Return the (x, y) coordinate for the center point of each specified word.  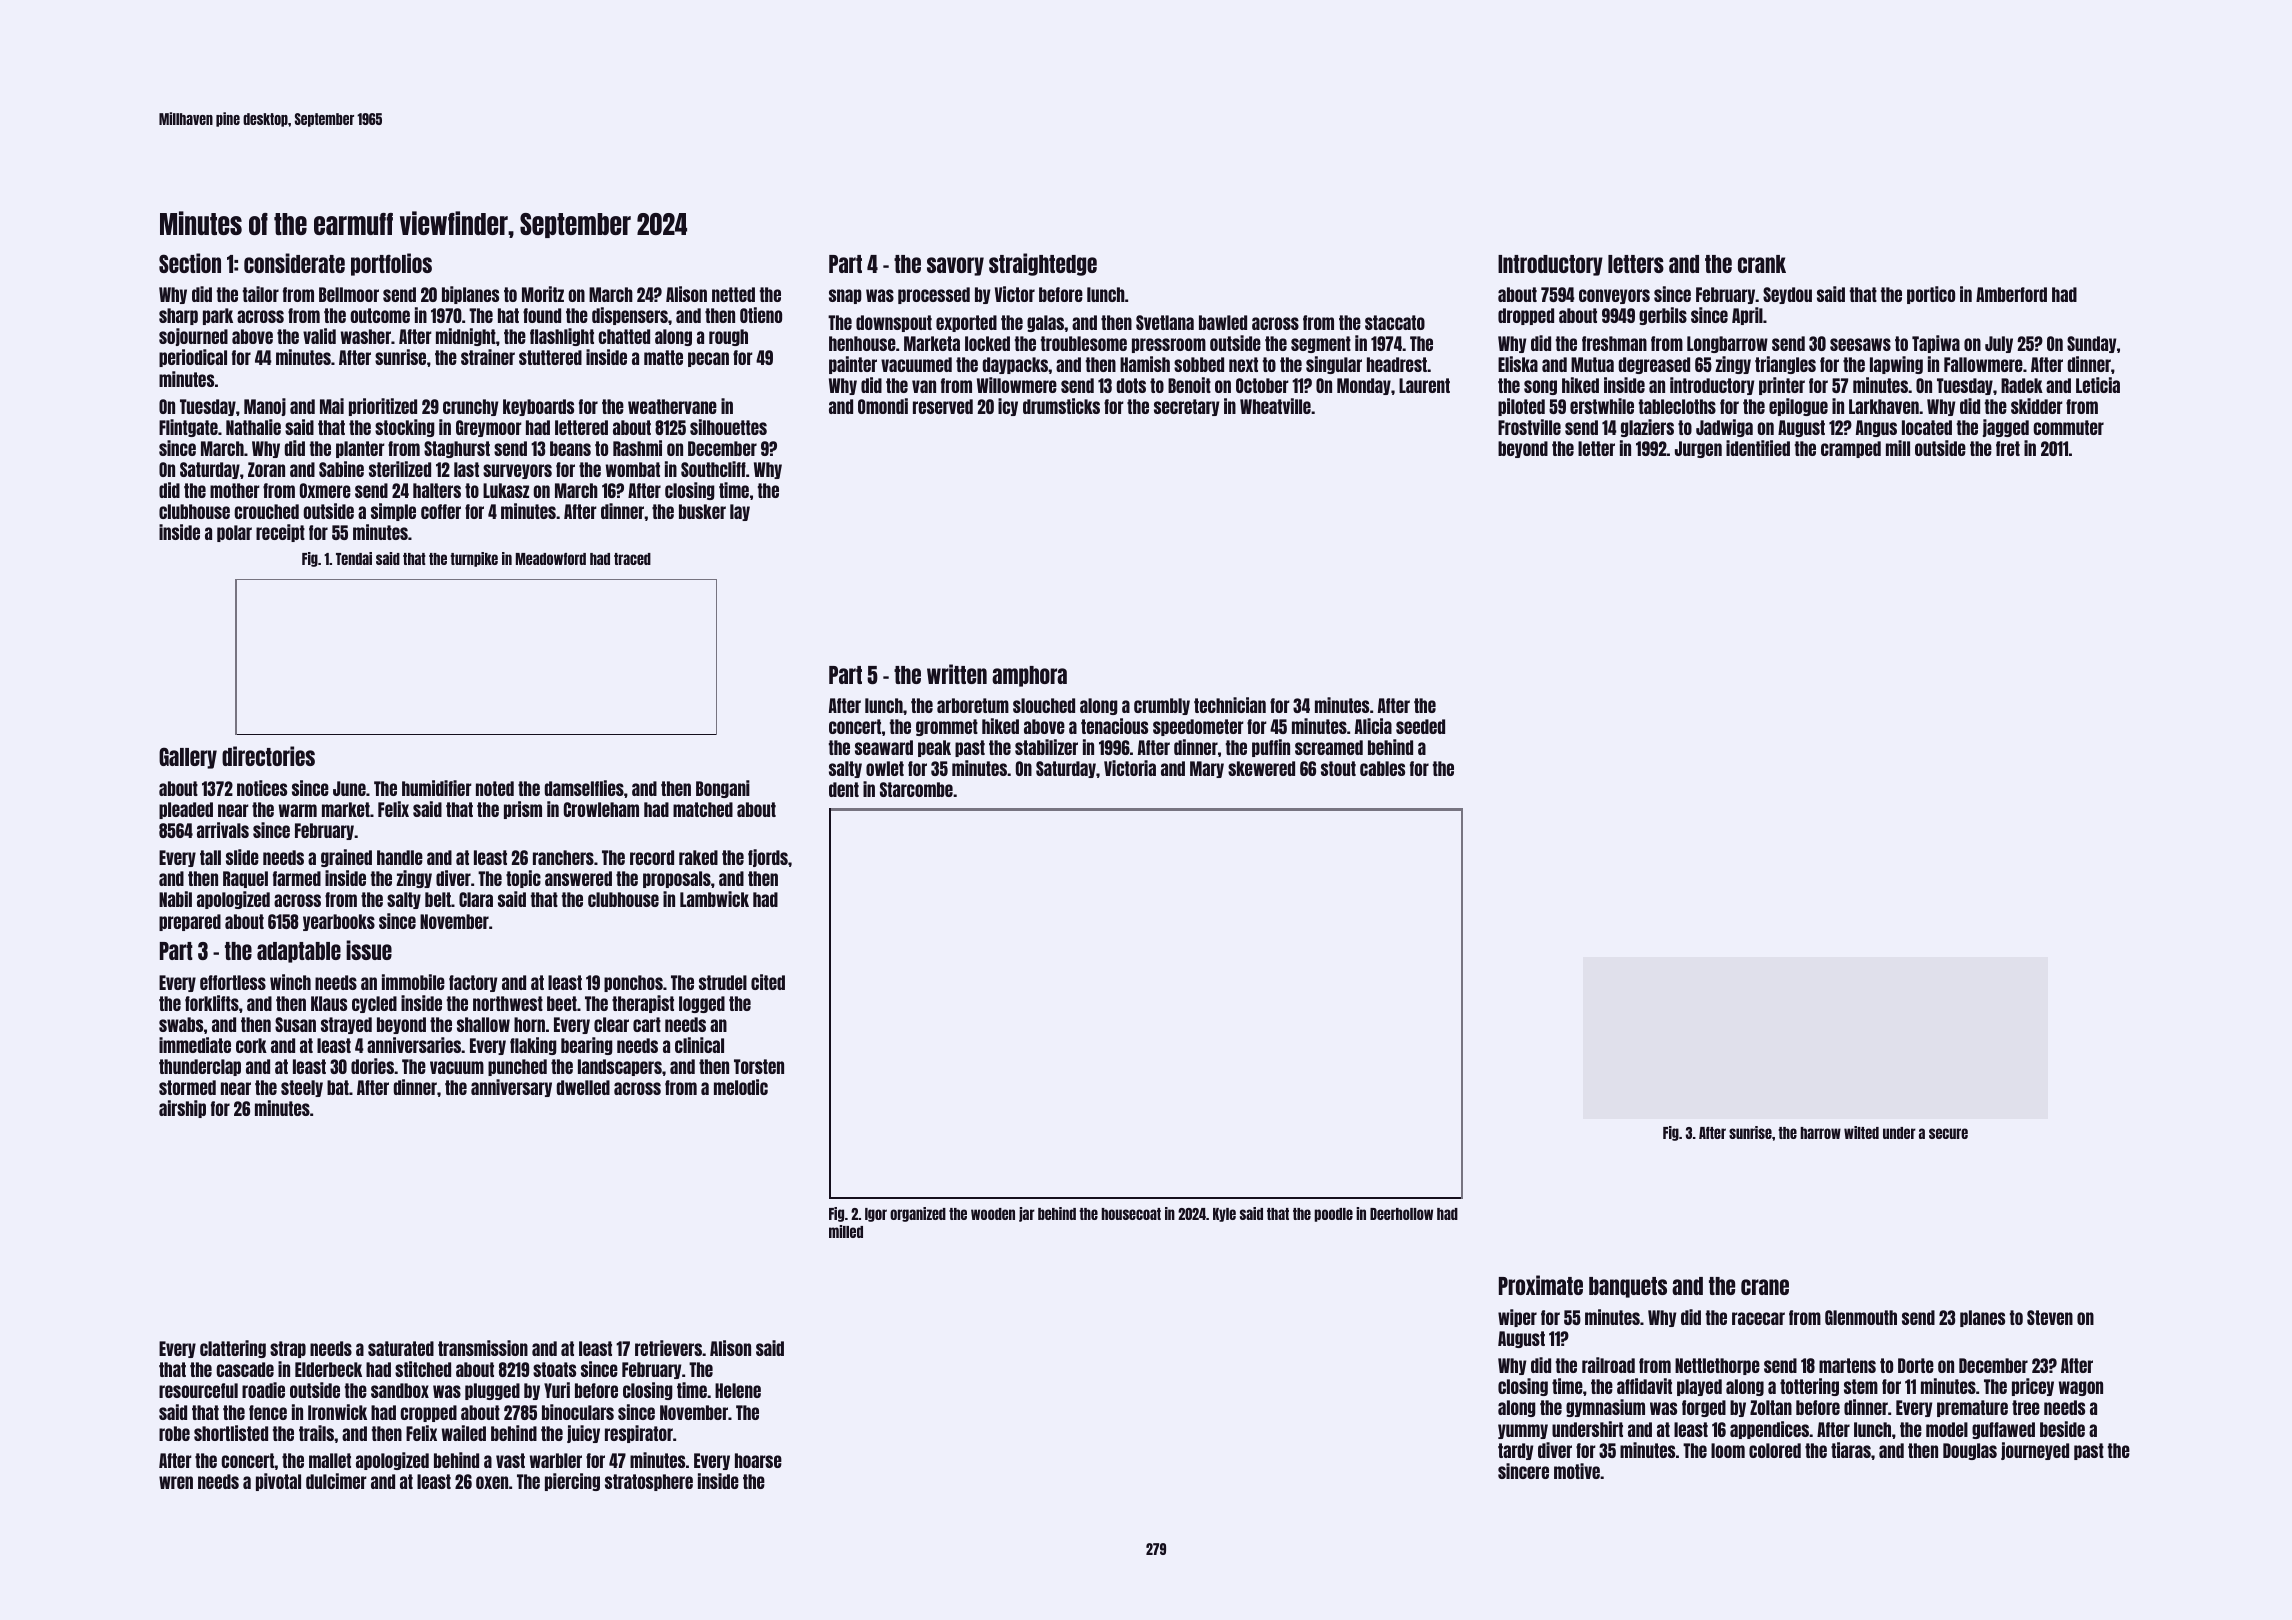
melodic (741, 1087)
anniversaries (414, 1045)
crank (1762, 264)
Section (190, 263)
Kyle (1224, 1215)
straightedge (1043, 264)
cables (1382, 768)
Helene (738, 1390)
